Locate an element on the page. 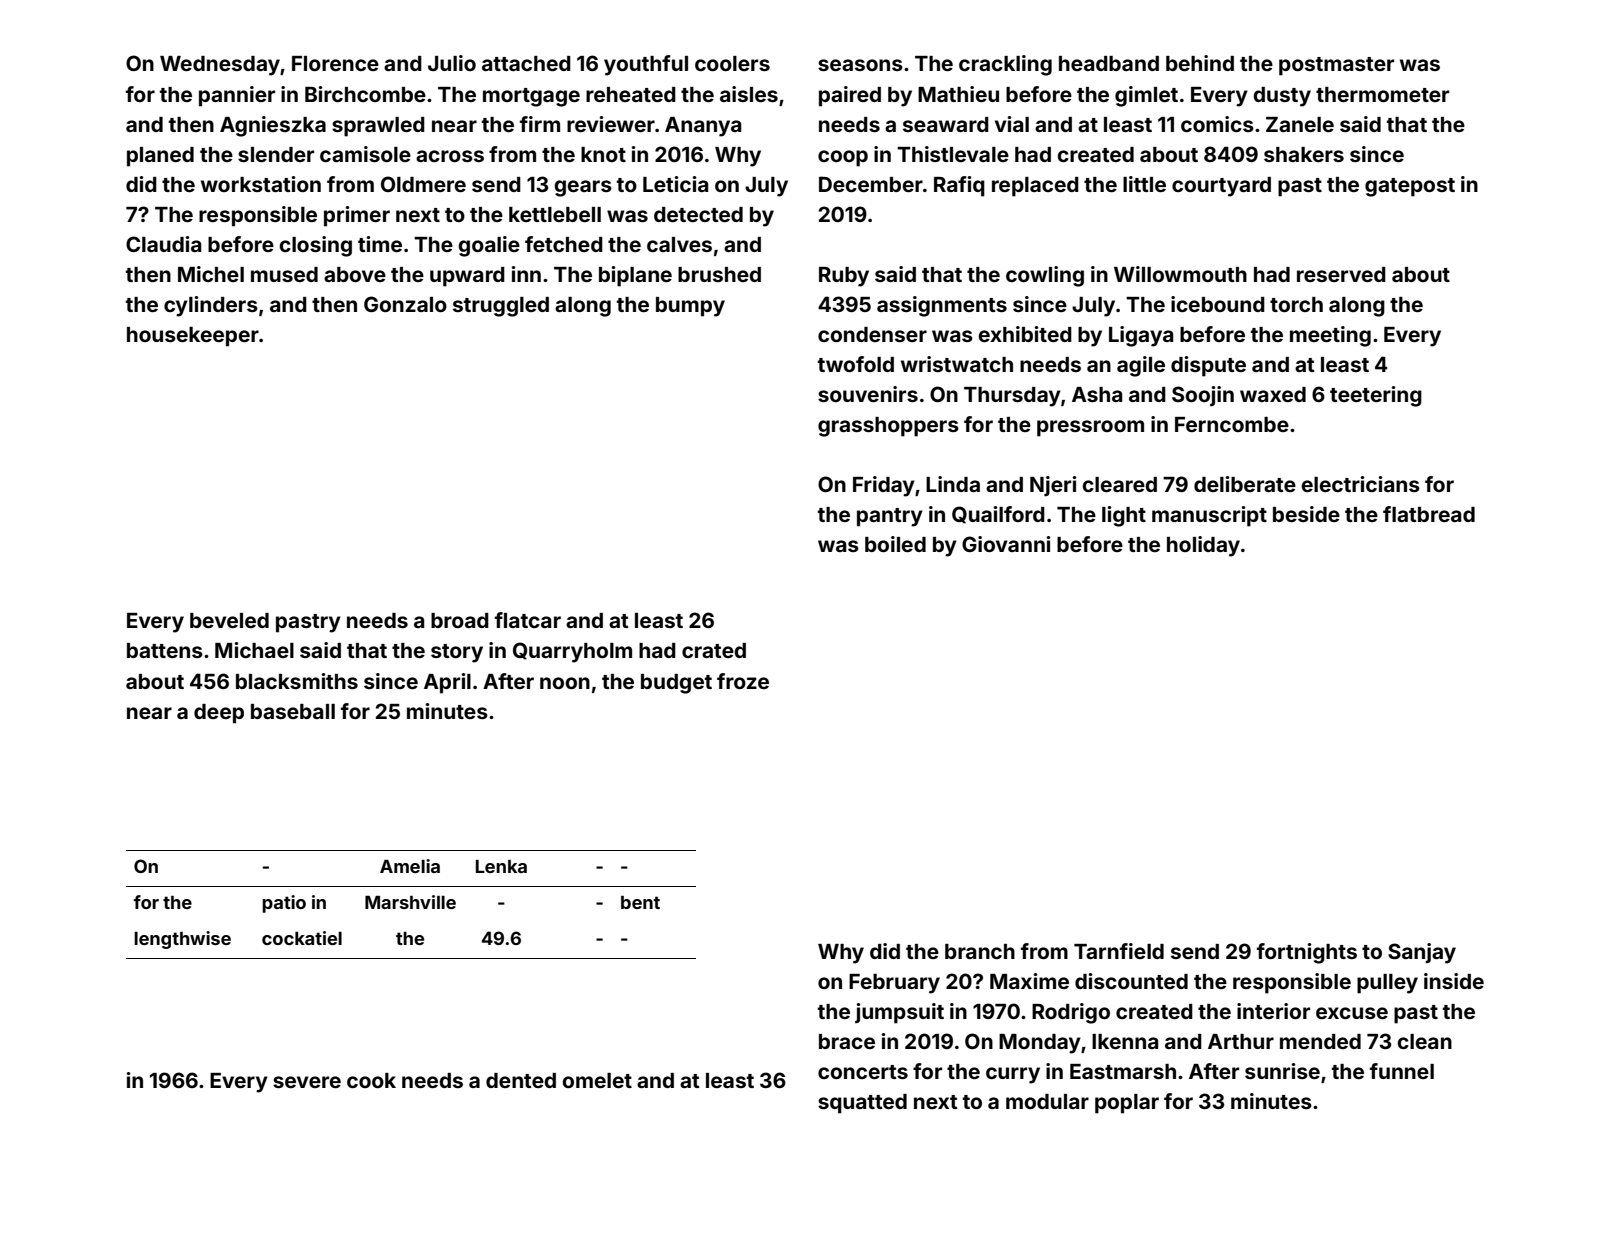  Sanjay is located at coordinates (1422, 953).
